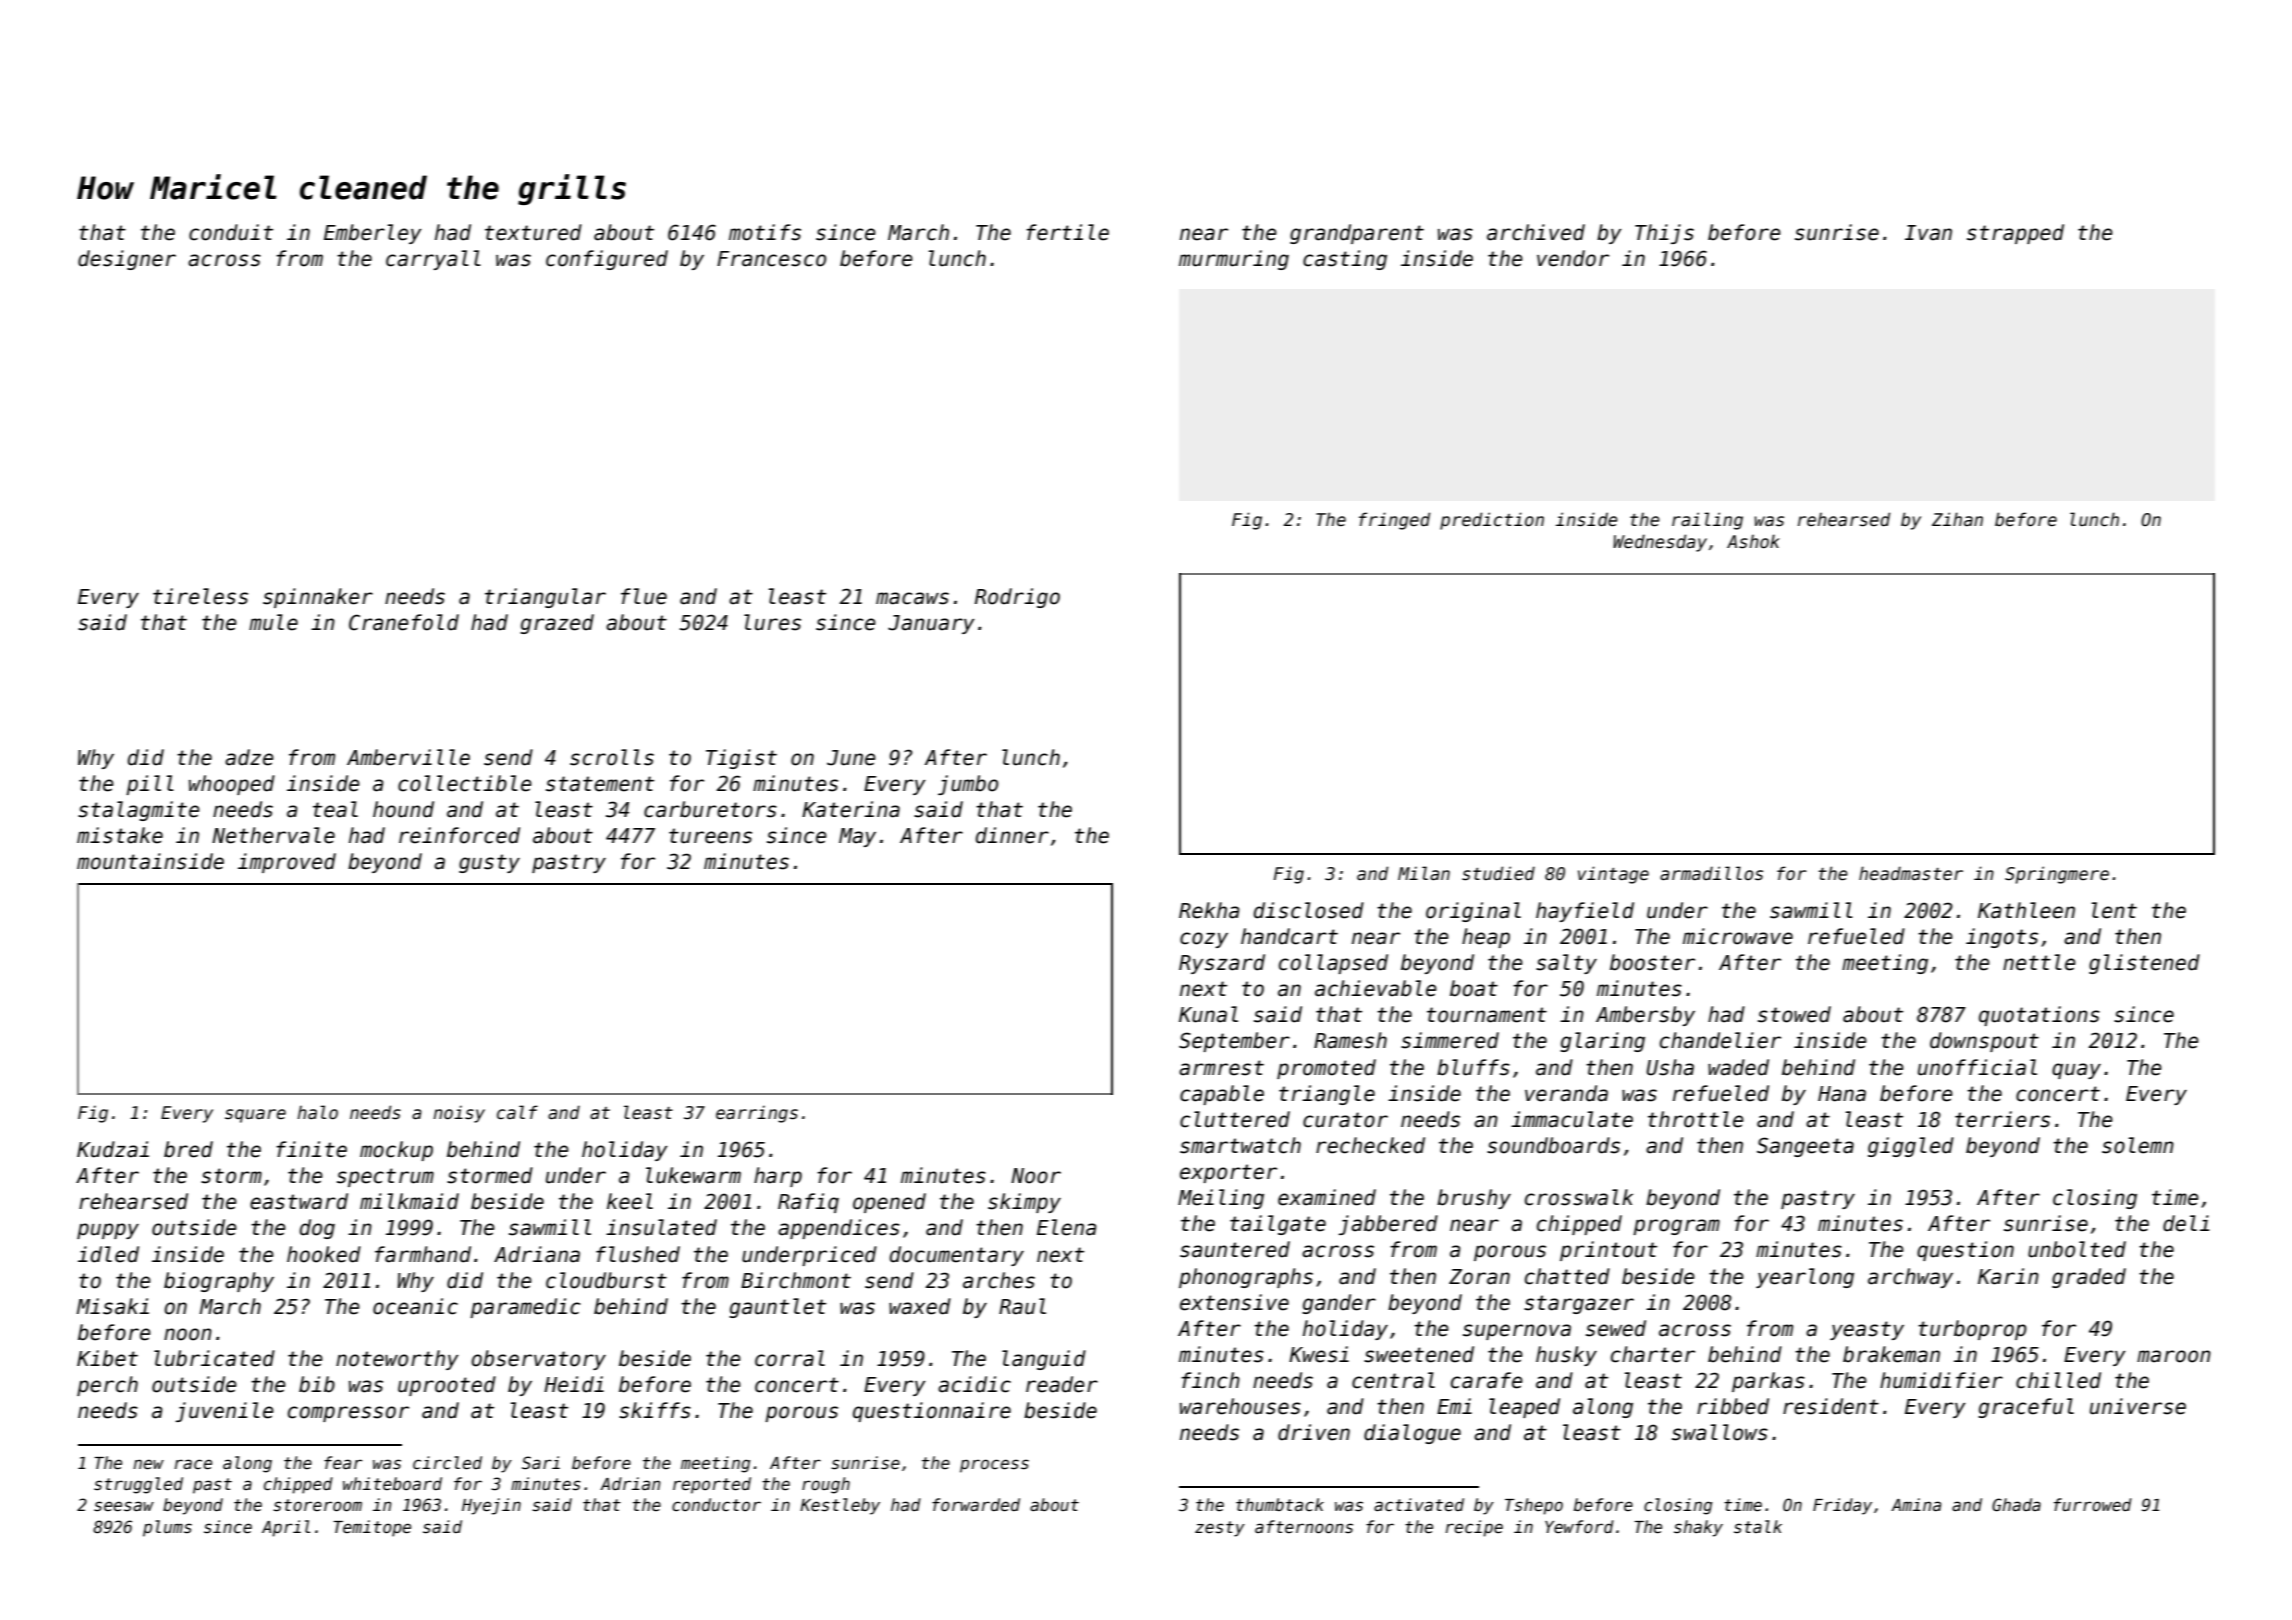 This screenshot has height=1620, width=2292. What do you see at coordinates (231, 232) in the screenshot?
I see `conduit` at bounding box center [231, 232].
